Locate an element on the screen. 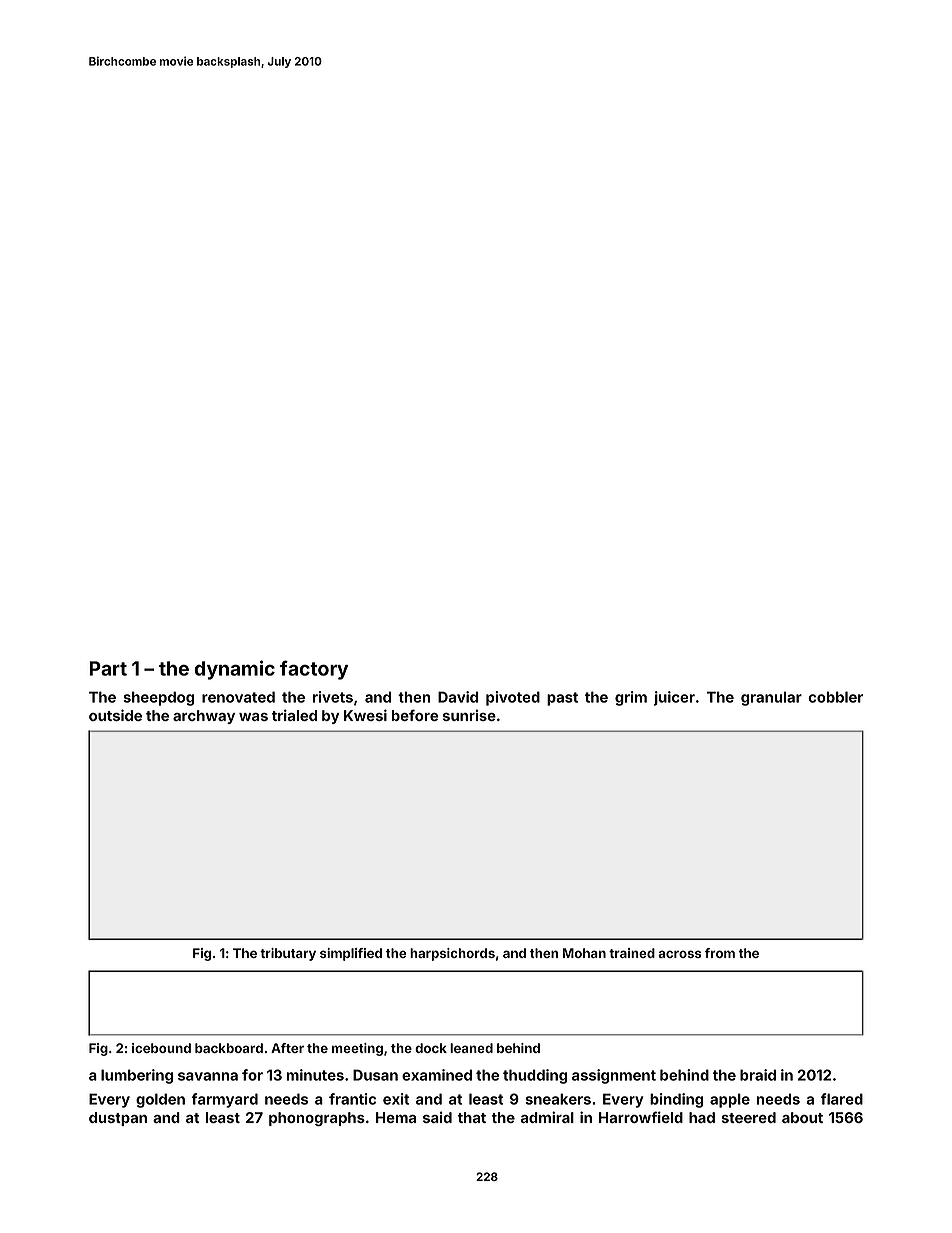 The image size is (952, 1233). juicer is located at coordinates (674, 698).
